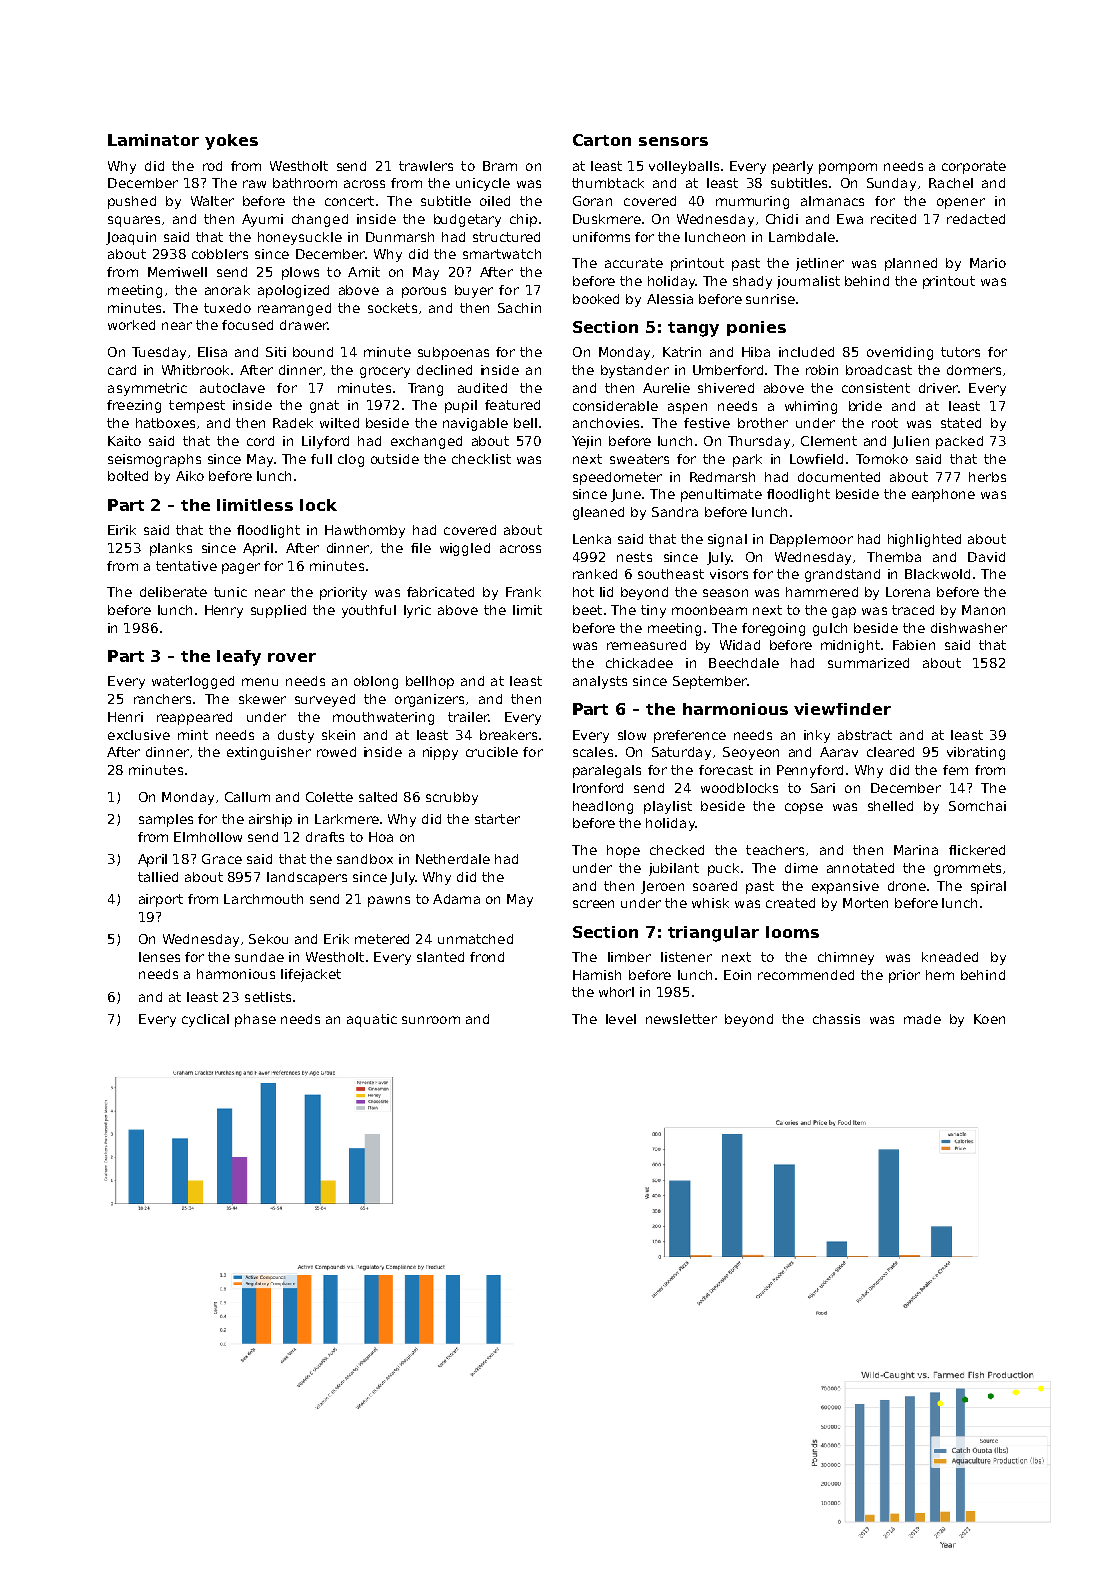 The height and width of the screenshot is (1575, 1114). What do you see at coordinates (829, 441) in the screenshot?
I see `Clement` at bounding box center [829, 441].
